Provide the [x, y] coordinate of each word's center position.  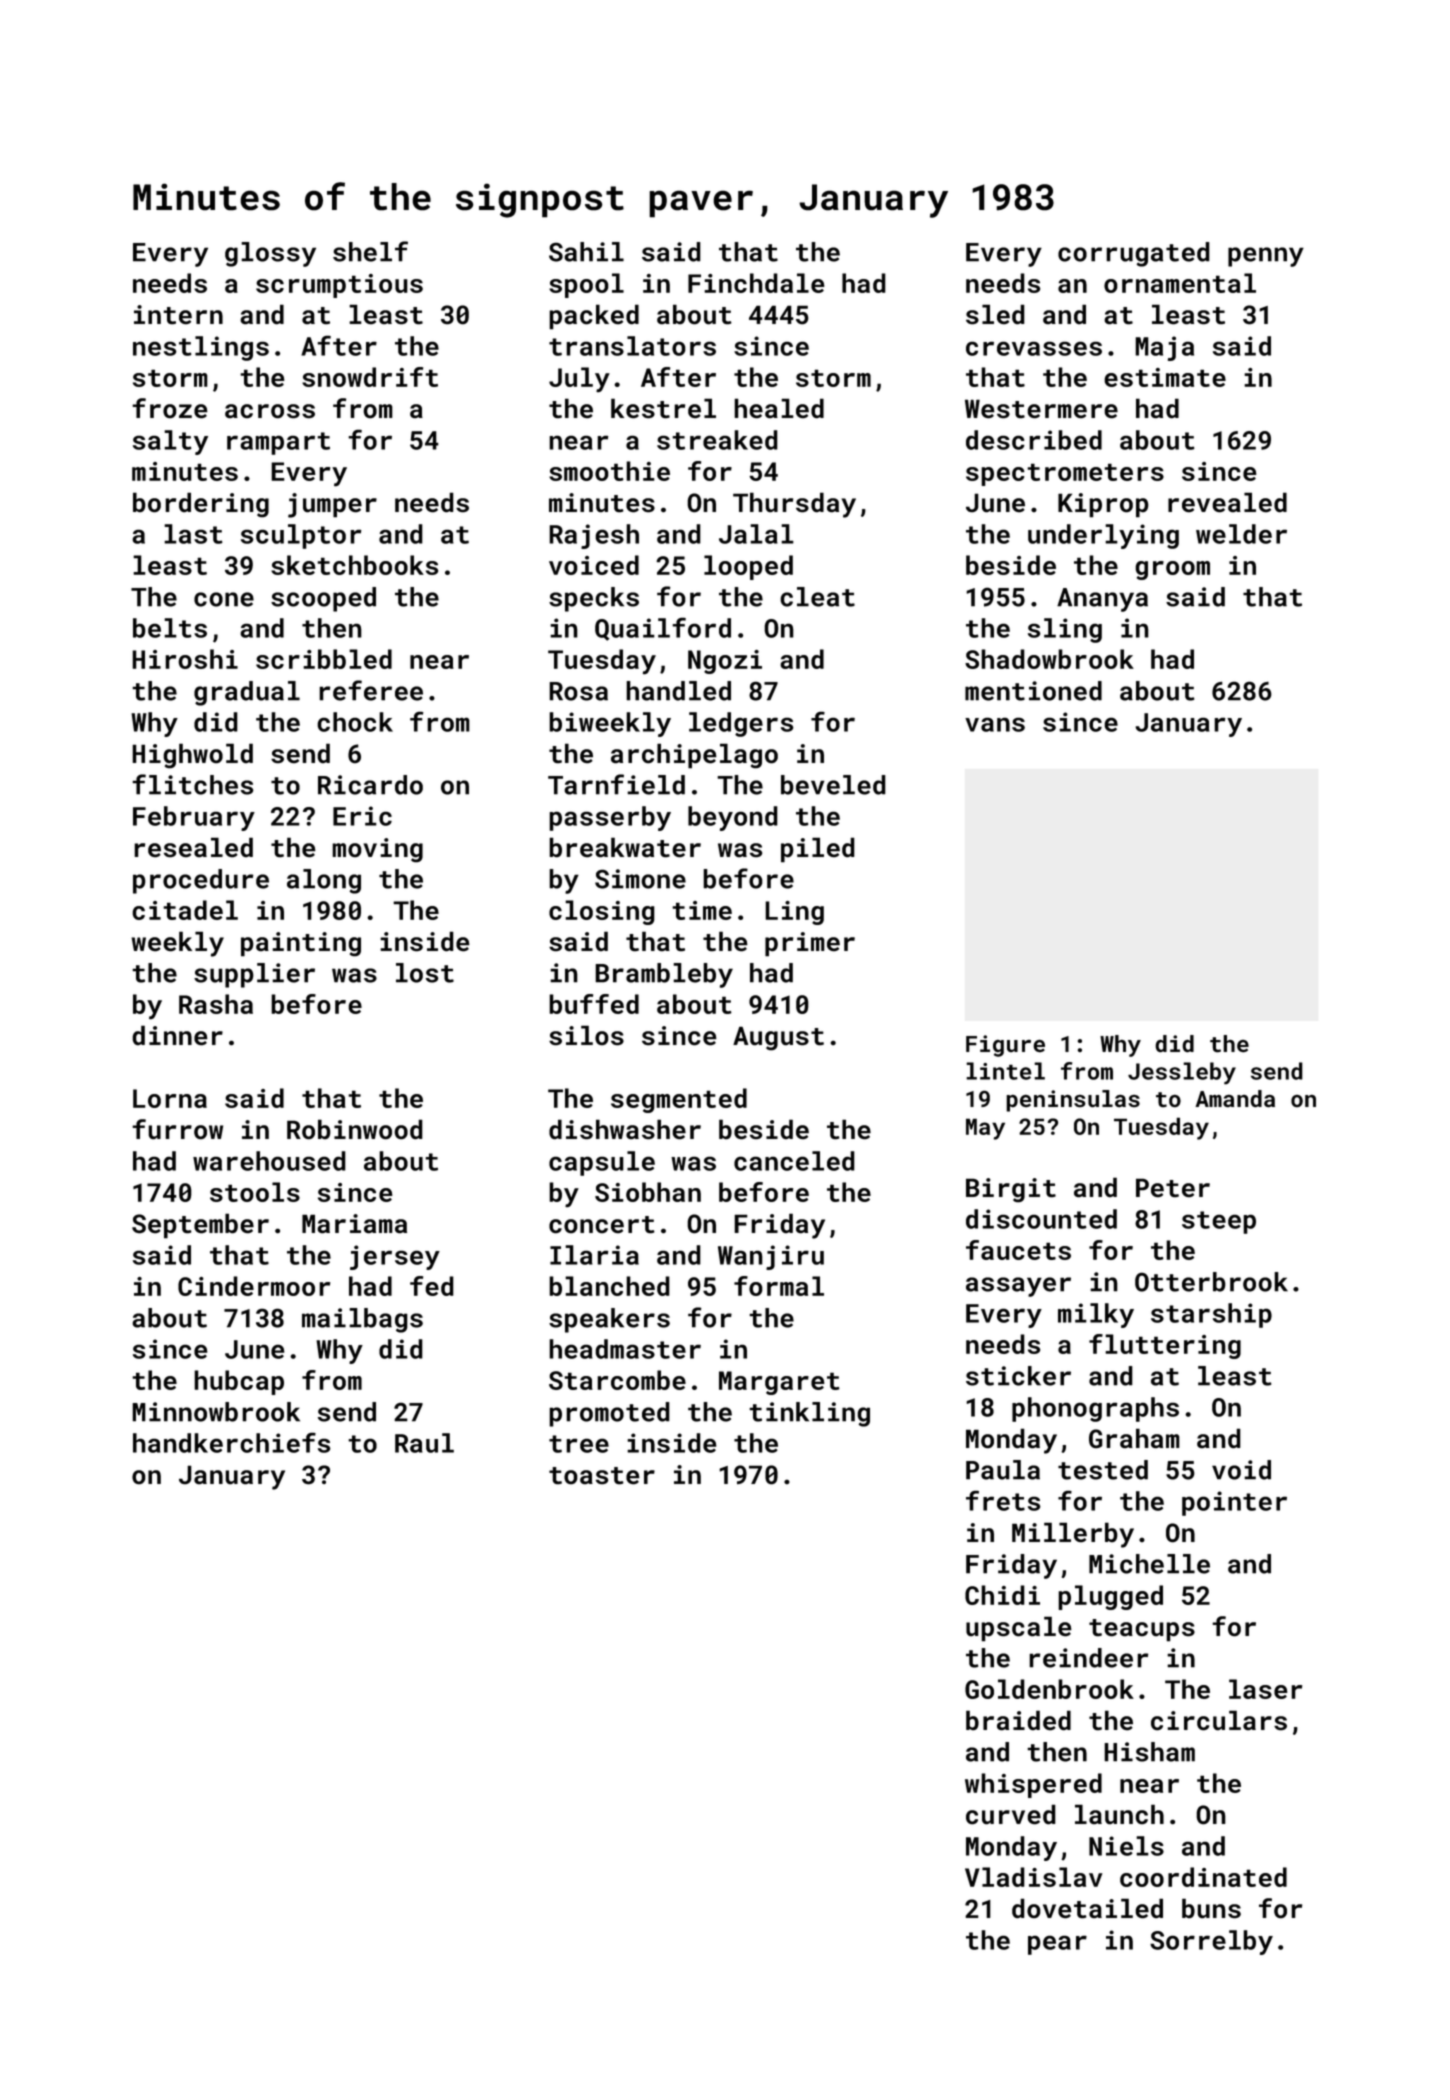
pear [1057, 1945]
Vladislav [1034, 1877]
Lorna [170, 1098]
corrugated [1134, 254]
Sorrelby [1211, 1942]
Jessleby [1182, 1073]
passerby [610, 818]
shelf [370, 251]
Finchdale [756, 283]
